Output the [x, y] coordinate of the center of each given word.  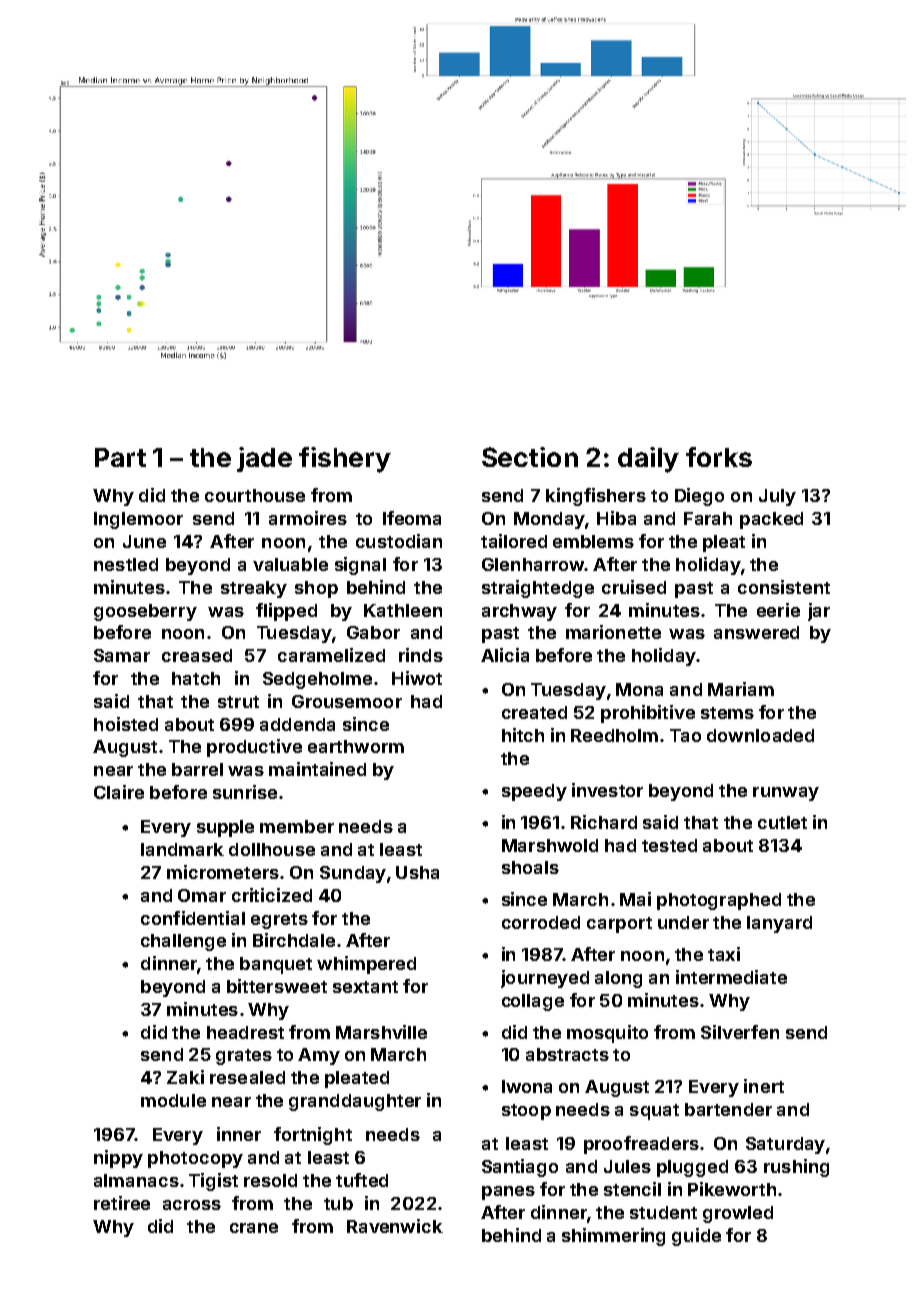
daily [648, 460]
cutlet [782, 822]
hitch [523, 735]
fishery [345, 460]
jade [264, 459]
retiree [122, 1203]
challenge [183, 942]
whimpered [366, 965]
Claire [119, 792]
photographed [719, 901]
